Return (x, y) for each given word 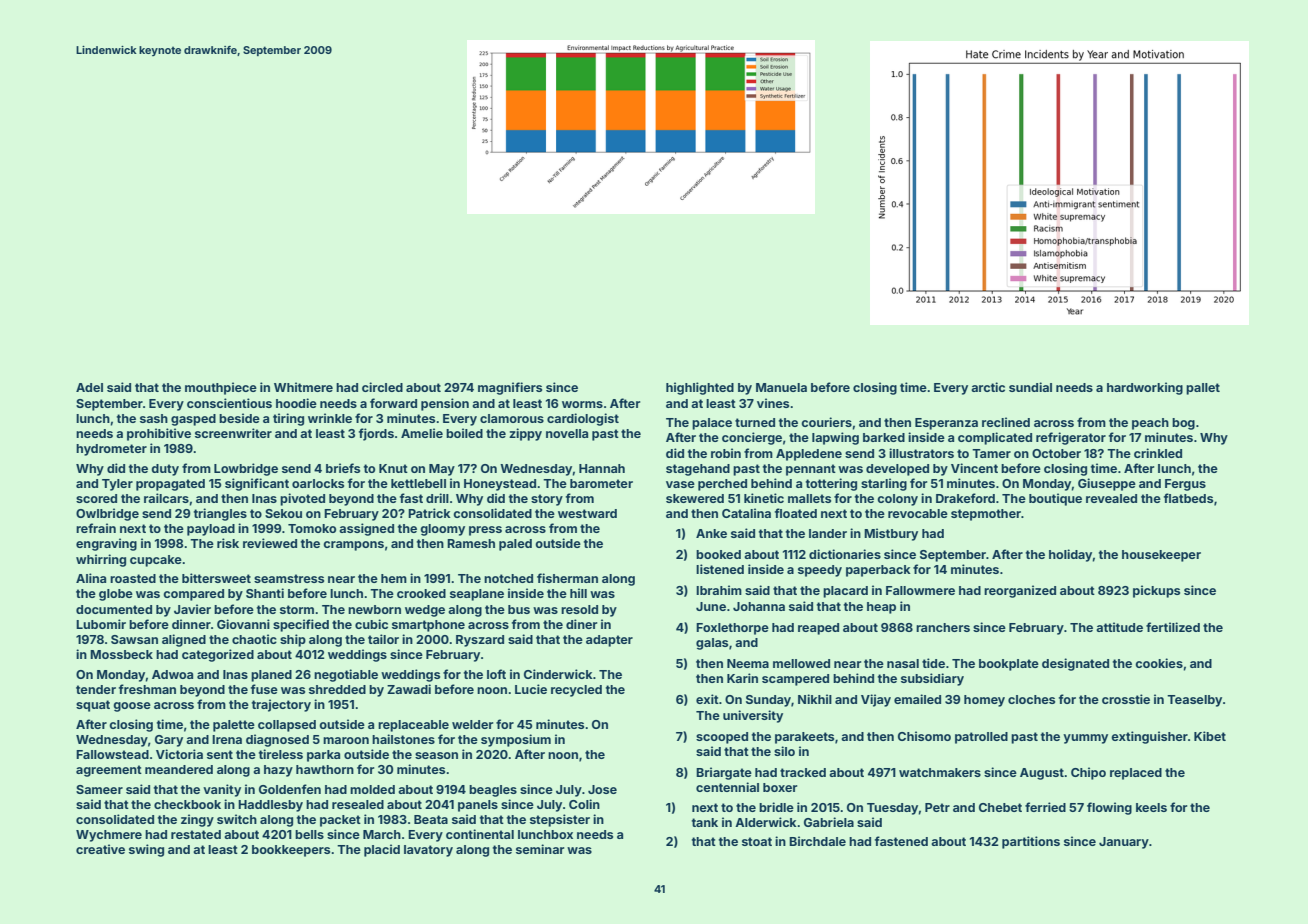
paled (515, 545)
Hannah (602, 468)
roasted (133, 578)
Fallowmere (920, 590)
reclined (1006, 422)
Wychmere (109, 836)
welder (472, 724)
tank (705, 822)
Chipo (1088, 773)
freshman (147, 689)
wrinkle (330, 418)
